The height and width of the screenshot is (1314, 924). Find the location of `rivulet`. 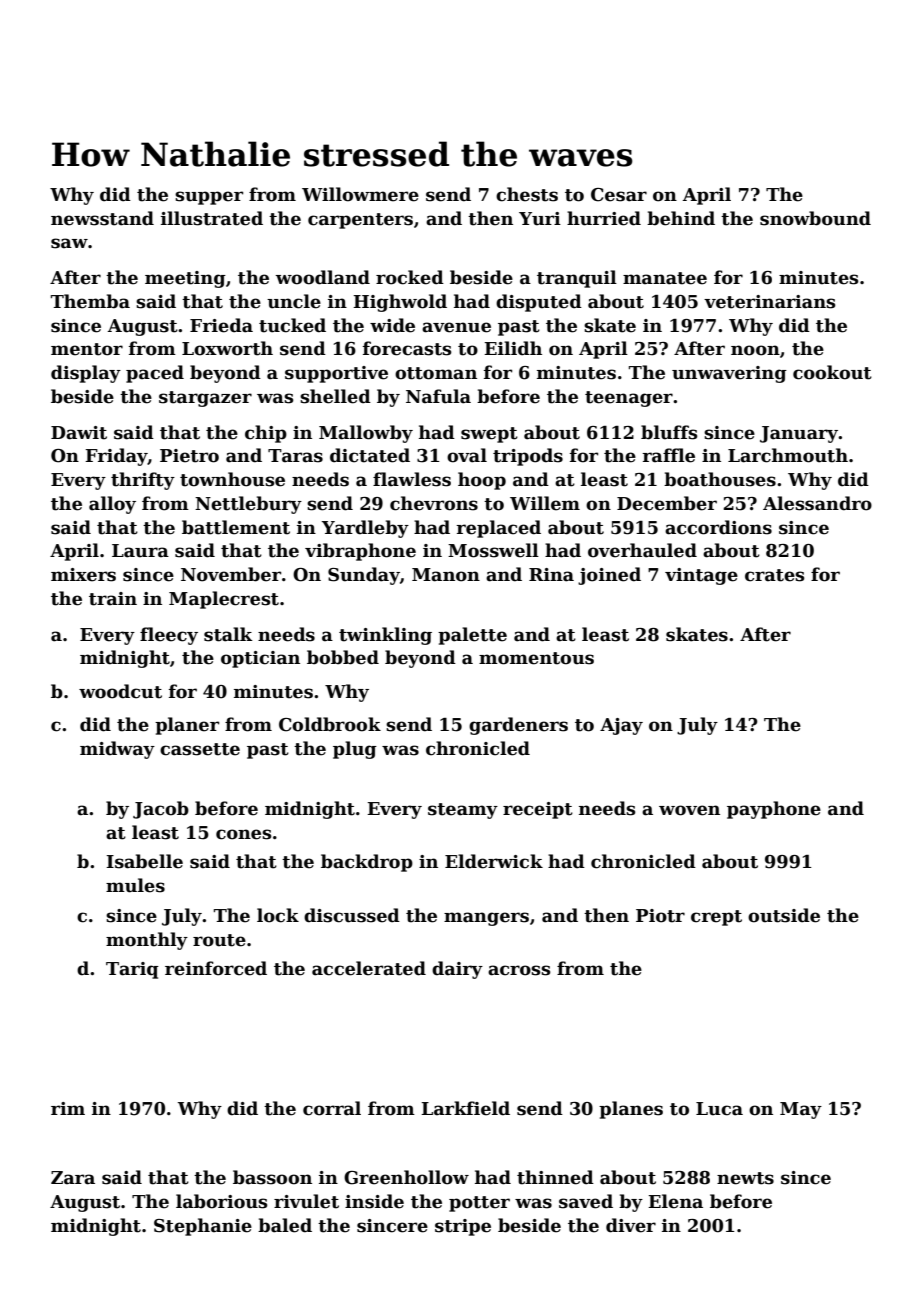

rivulet is located at coordinates (306, 1201).
